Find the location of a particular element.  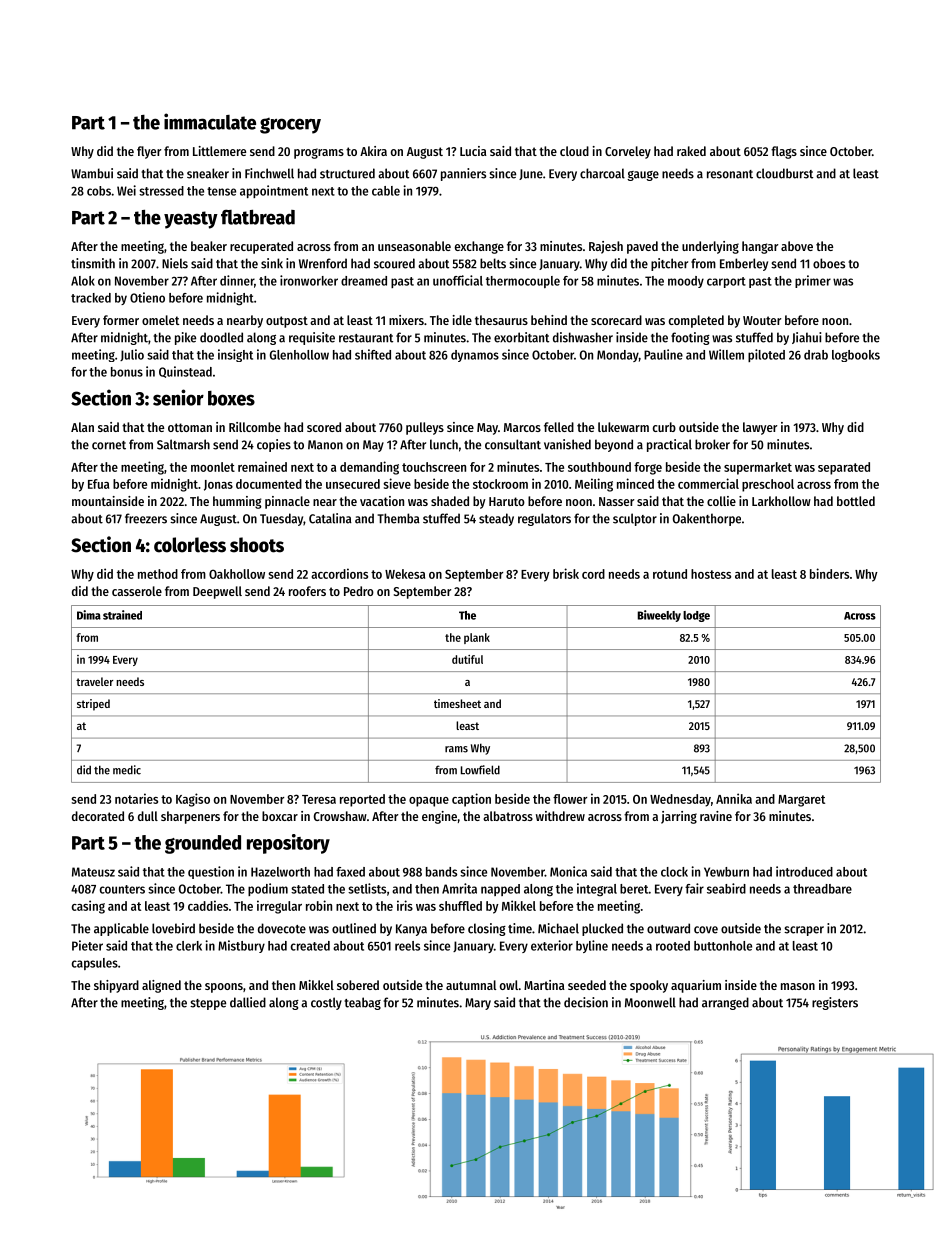

repository is located at coordinates (288, 844).
